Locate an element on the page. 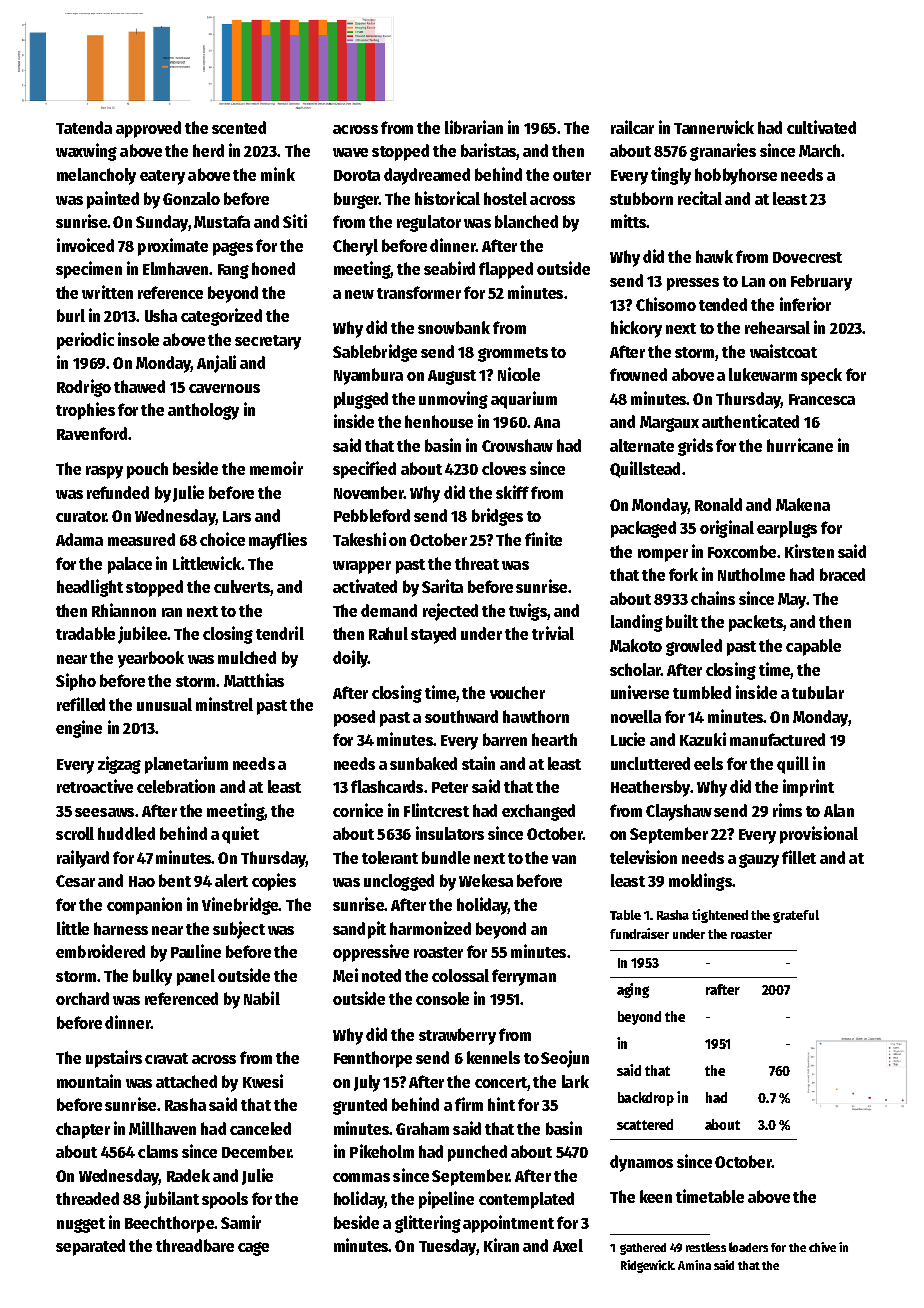  grateful is located at coordinates (796, 916).
